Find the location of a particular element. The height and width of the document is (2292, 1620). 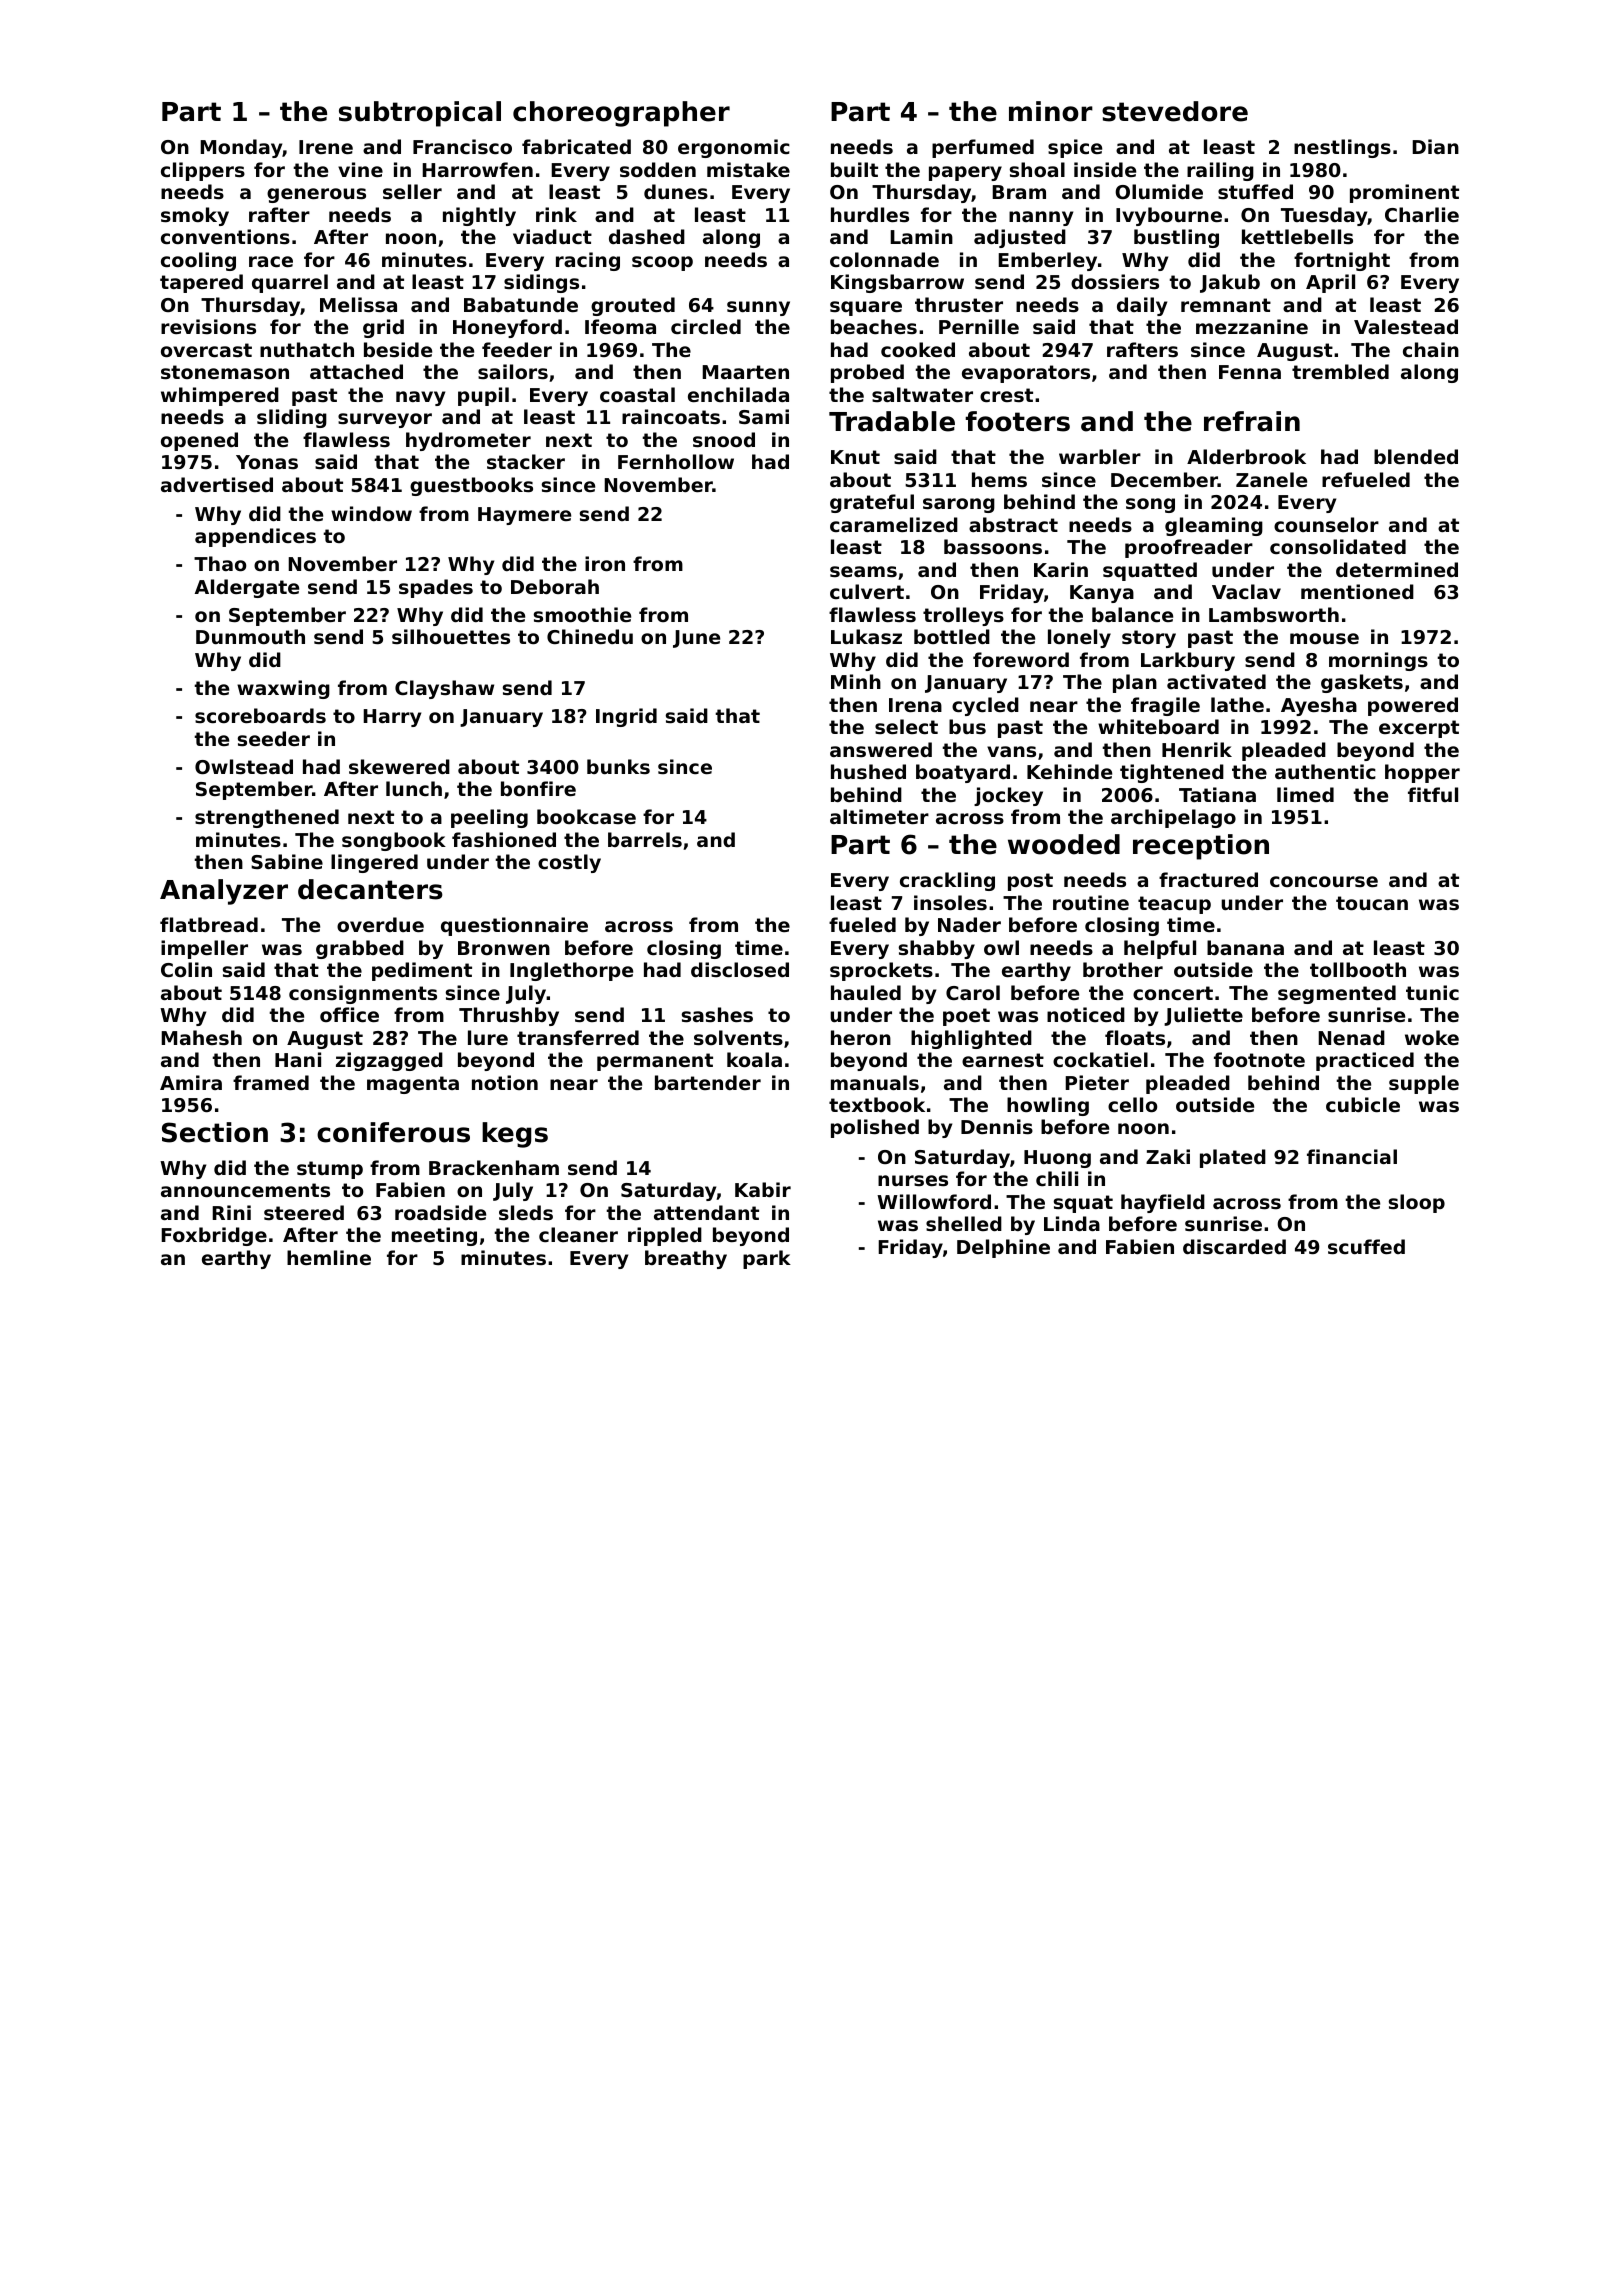

bottled is located at coordinates (952, 636).
